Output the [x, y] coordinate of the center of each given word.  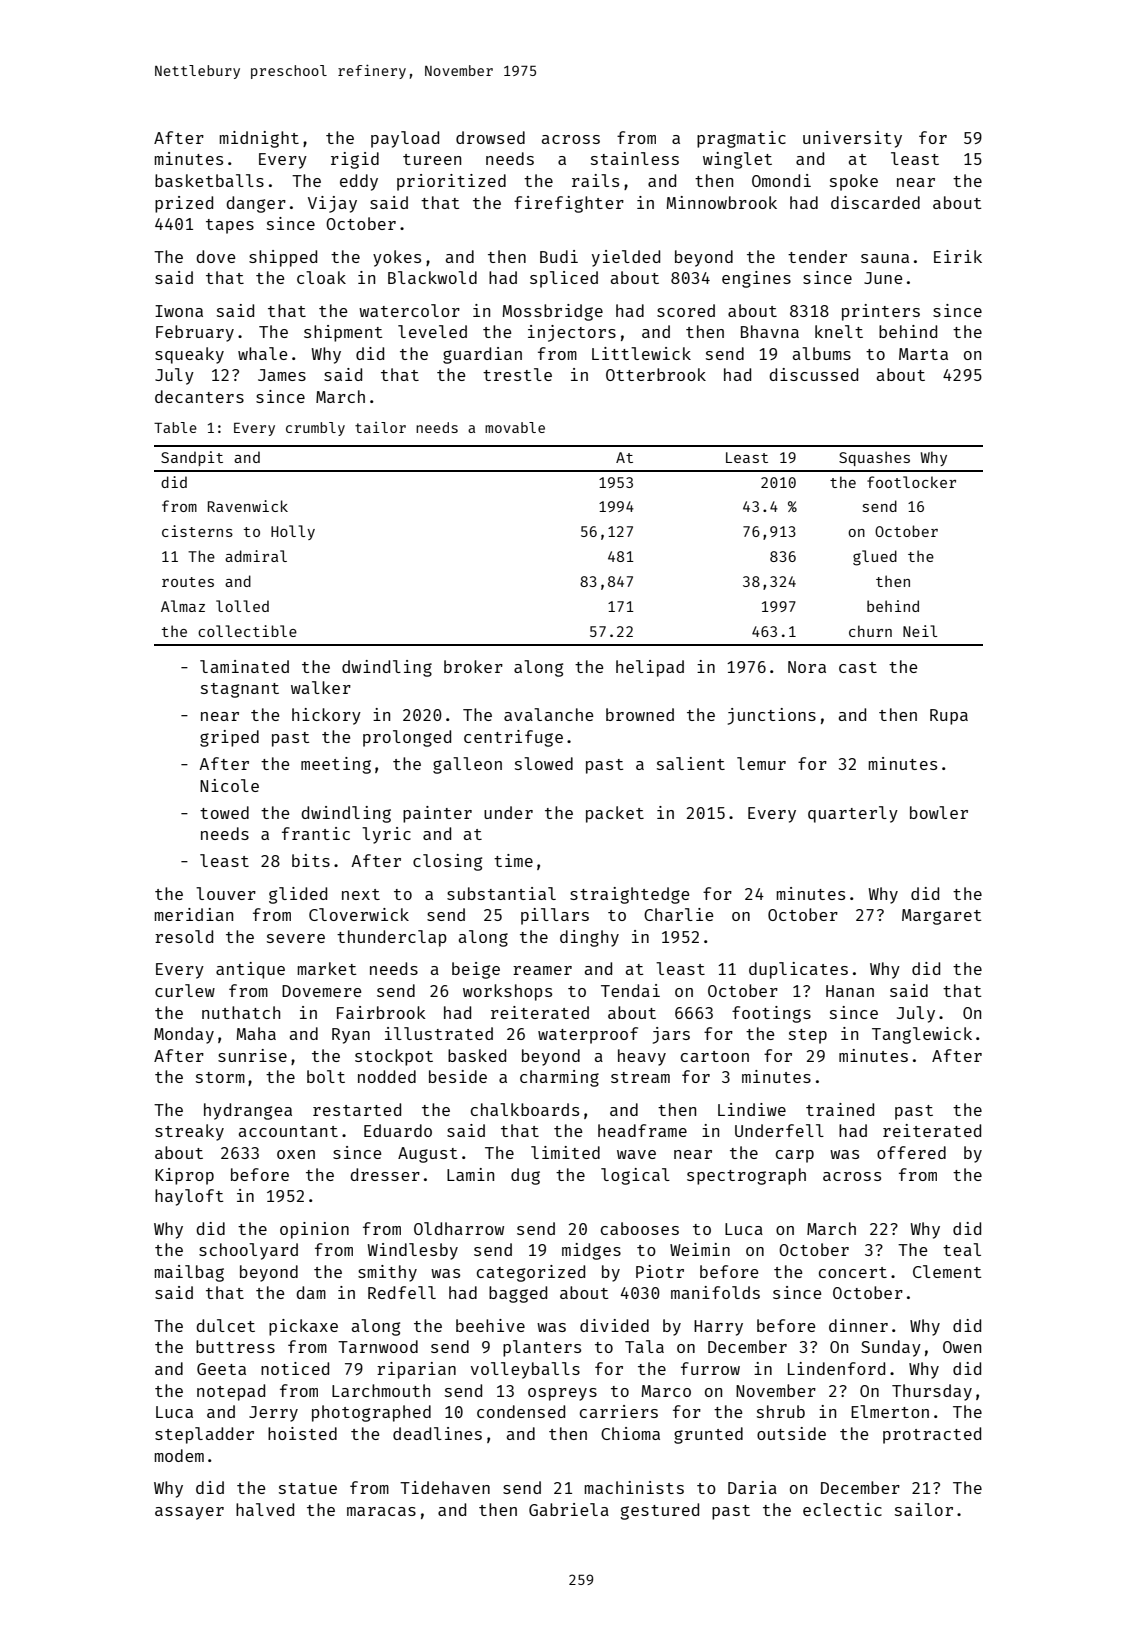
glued [875, 558]
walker [321, 687]
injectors [572, 333]
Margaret [942, 917]
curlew [185, 990]
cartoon [715, 1056]
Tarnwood [378, 1346]
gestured [659, 1511]
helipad [650, 668]
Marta [923, 354]
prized [184, 204]
